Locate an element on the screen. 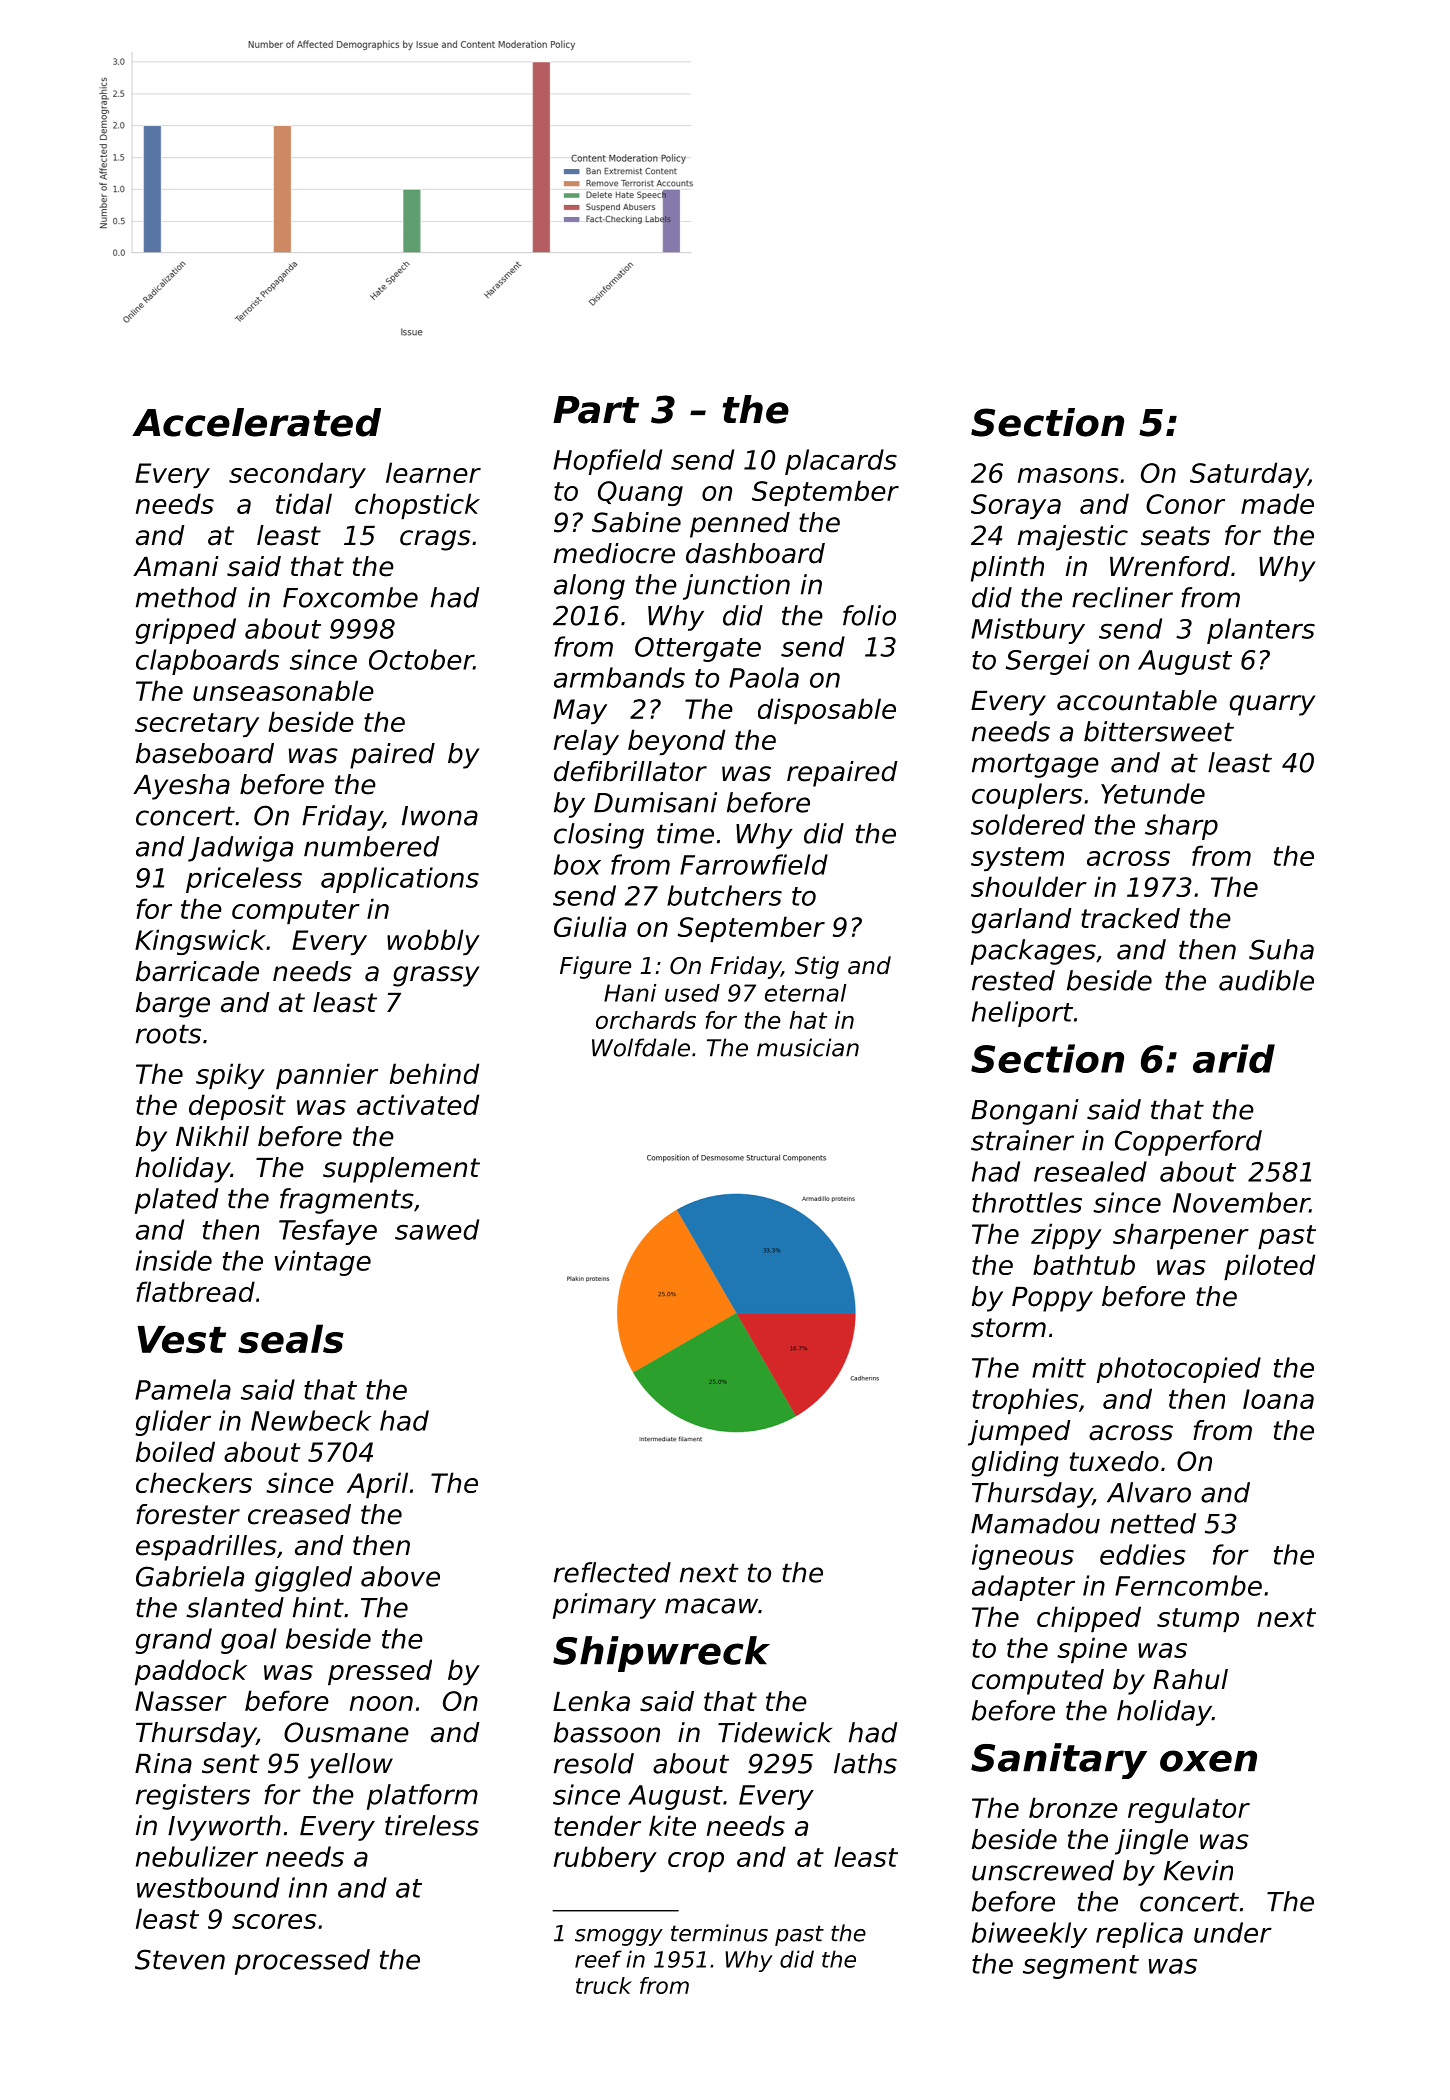 The width and height of the screenshot is (1450, 2100). grassy is located at coordinates (436, 976).
